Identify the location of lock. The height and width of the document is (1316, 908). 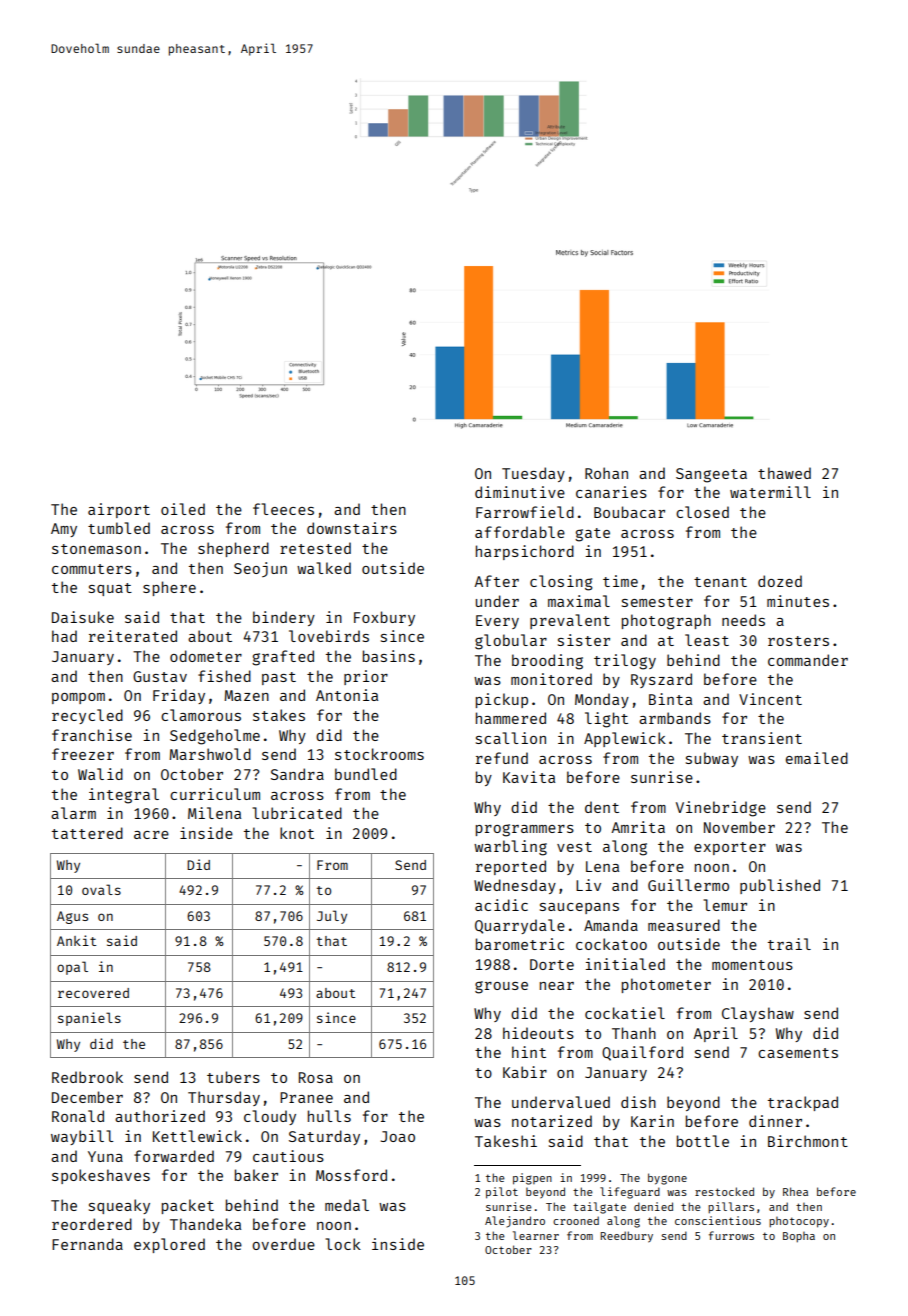
(343, 1244).
